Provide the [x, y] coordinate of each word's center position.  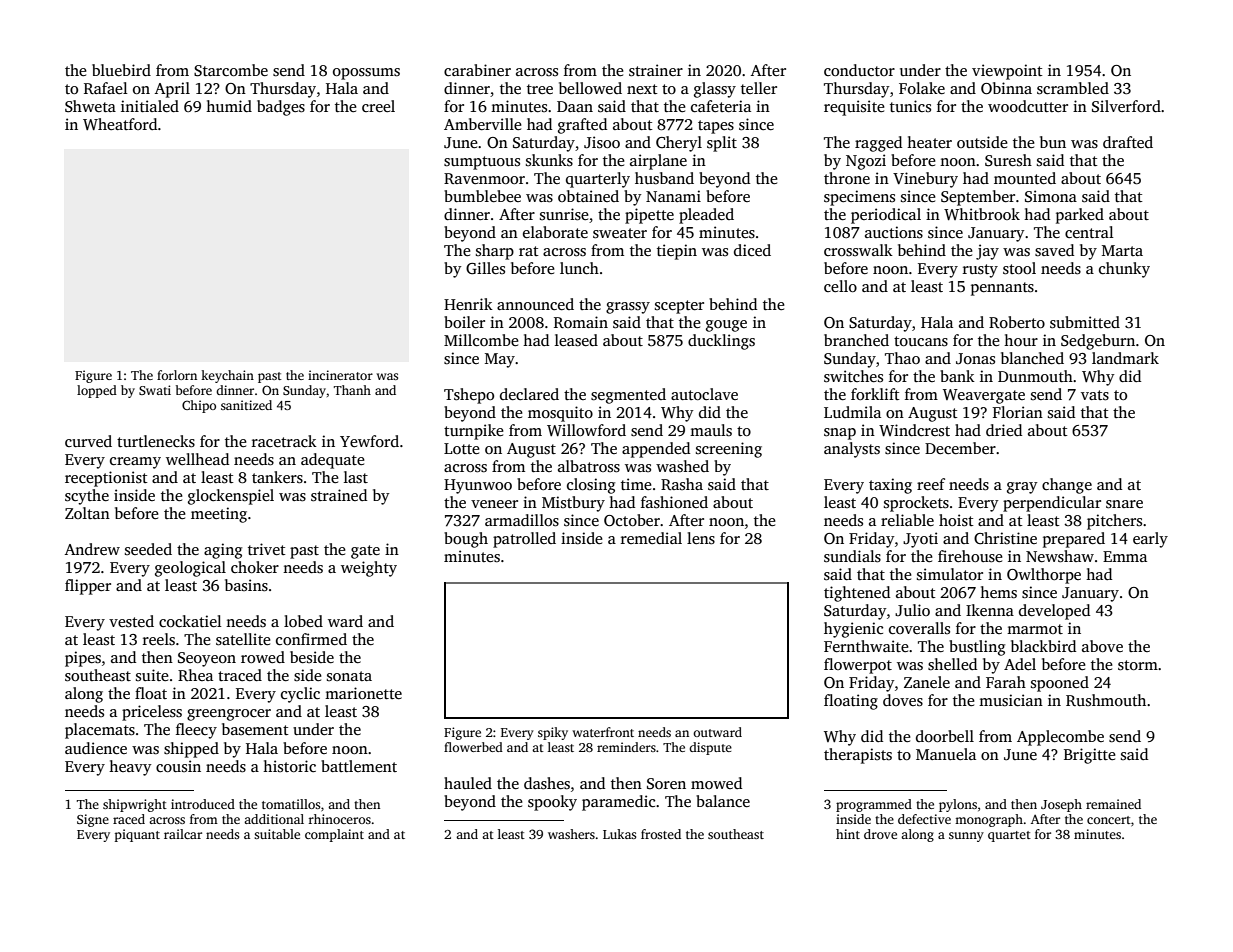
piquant [137, 835]
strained [339, 495]
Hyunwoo [478, 486]
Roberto [1017, 322]
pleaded [706, 216]
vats [1095, 395]
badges [281, 108]
